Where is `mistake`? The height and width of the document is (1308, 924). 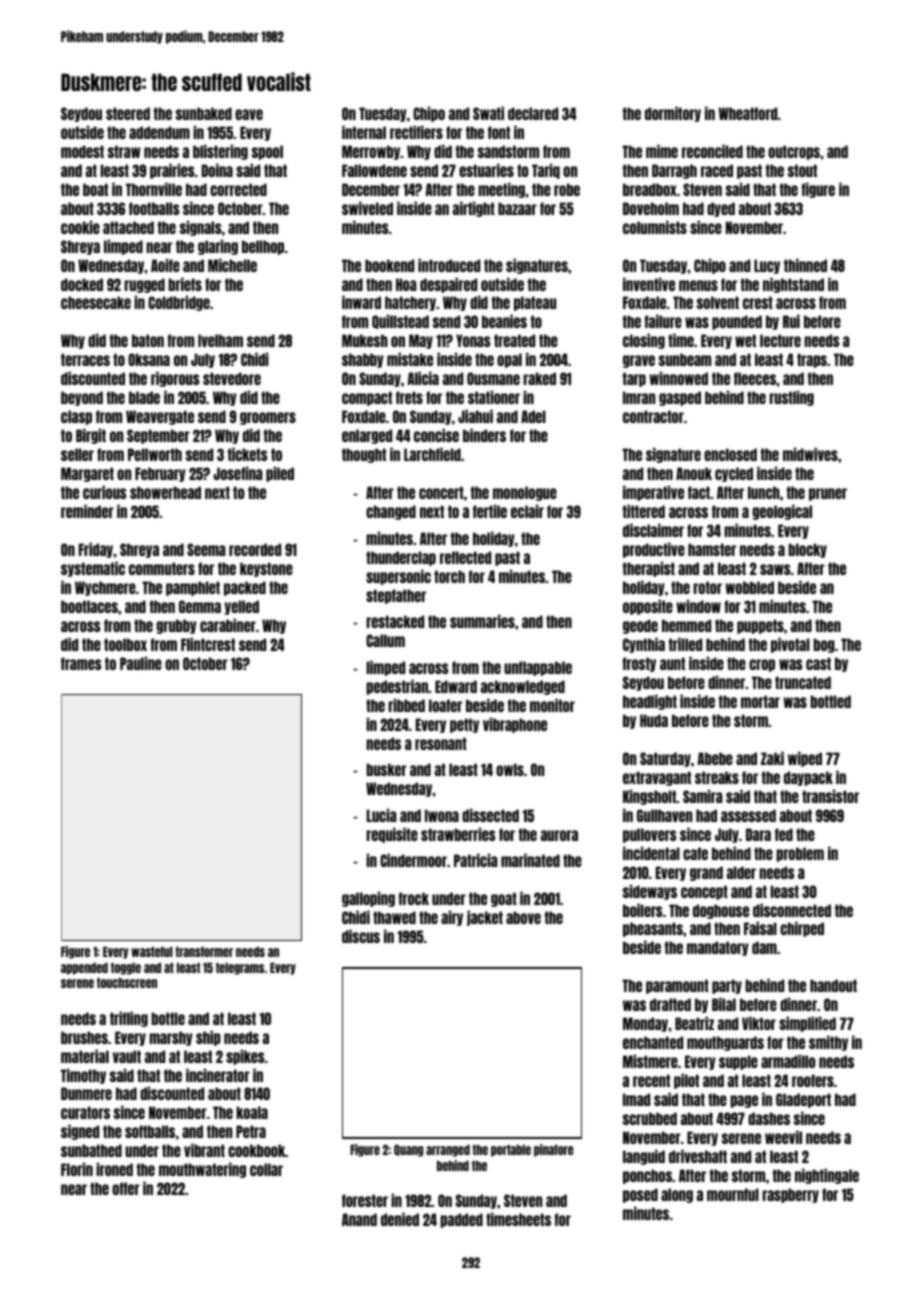
mistake is located at coordinates (410, 359).
